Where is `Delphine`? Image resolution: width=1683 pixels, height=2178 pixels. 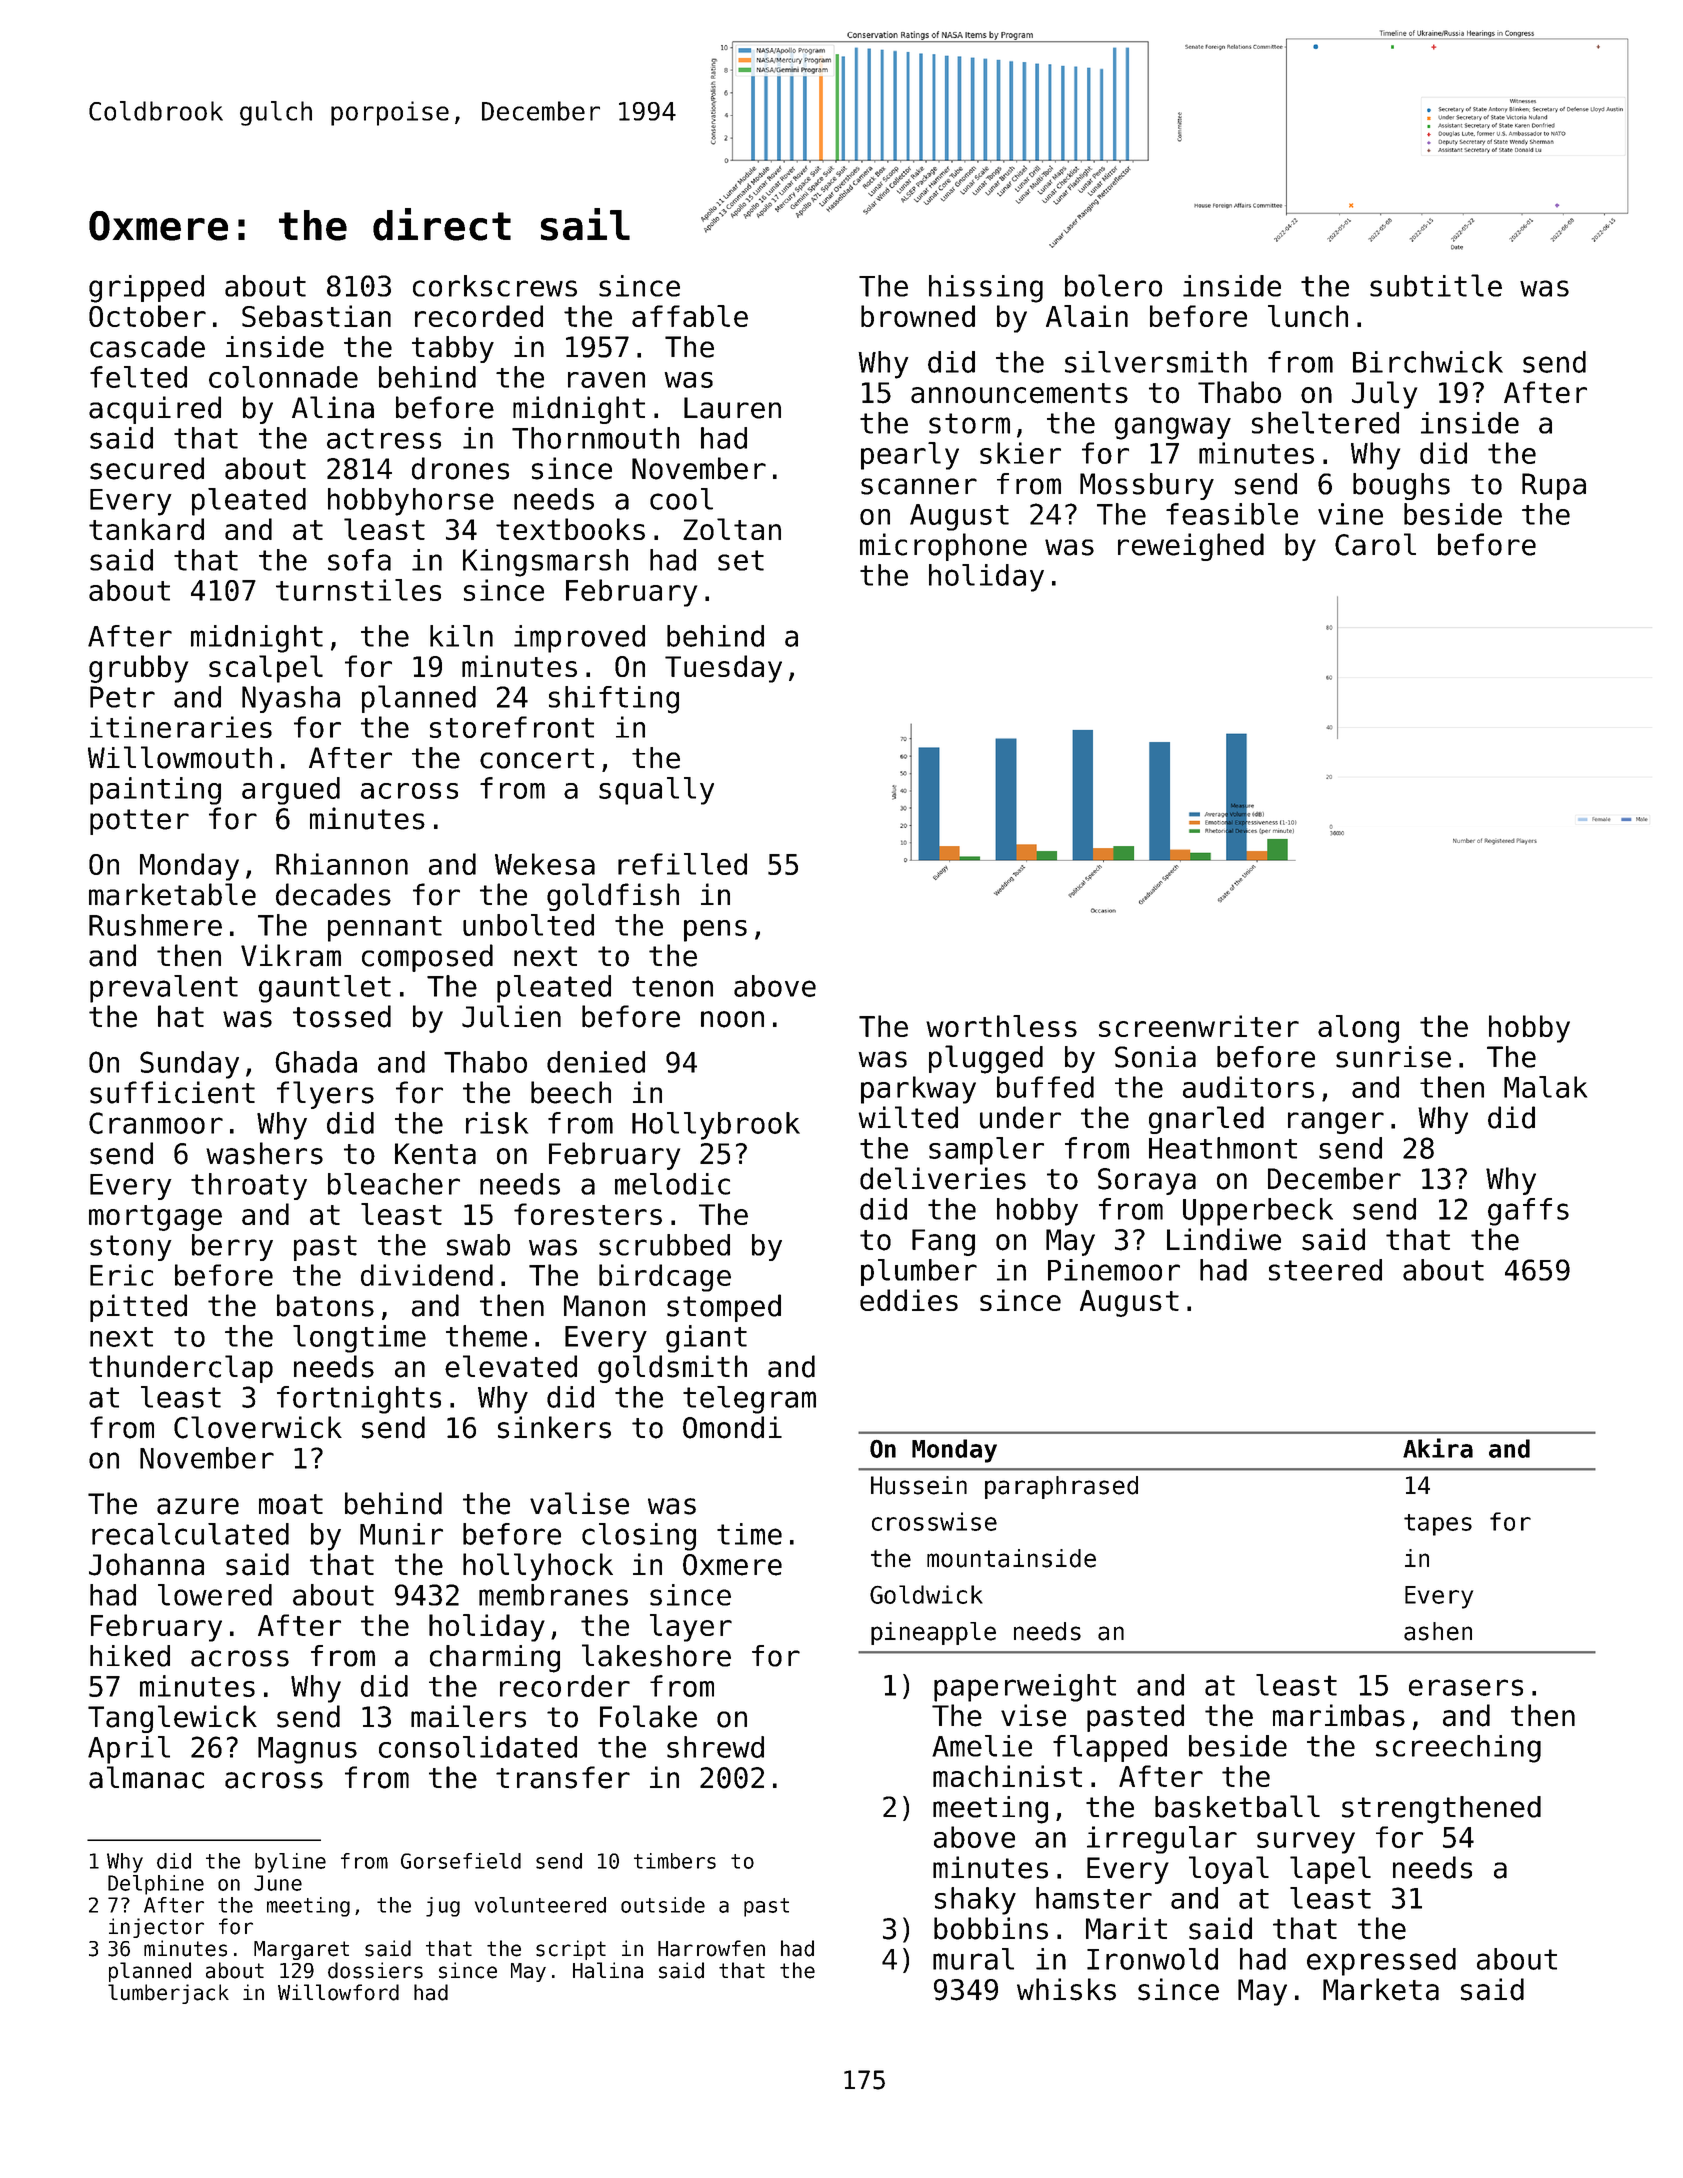
Delphine is located at coordinates (156, 1885).
